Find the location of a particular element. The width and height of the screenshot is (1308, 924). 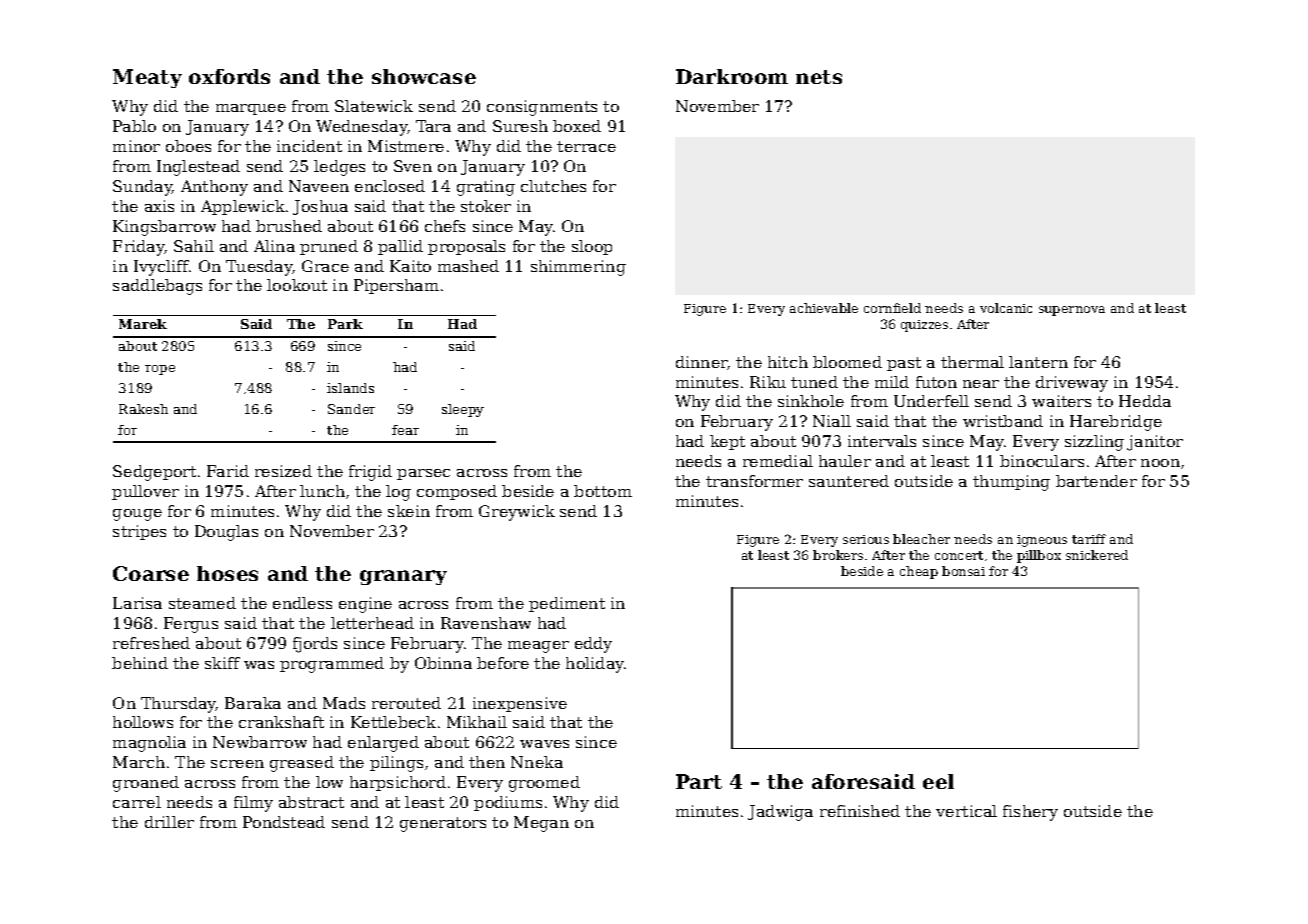

Greywick is located at coordinates (517, 513).
